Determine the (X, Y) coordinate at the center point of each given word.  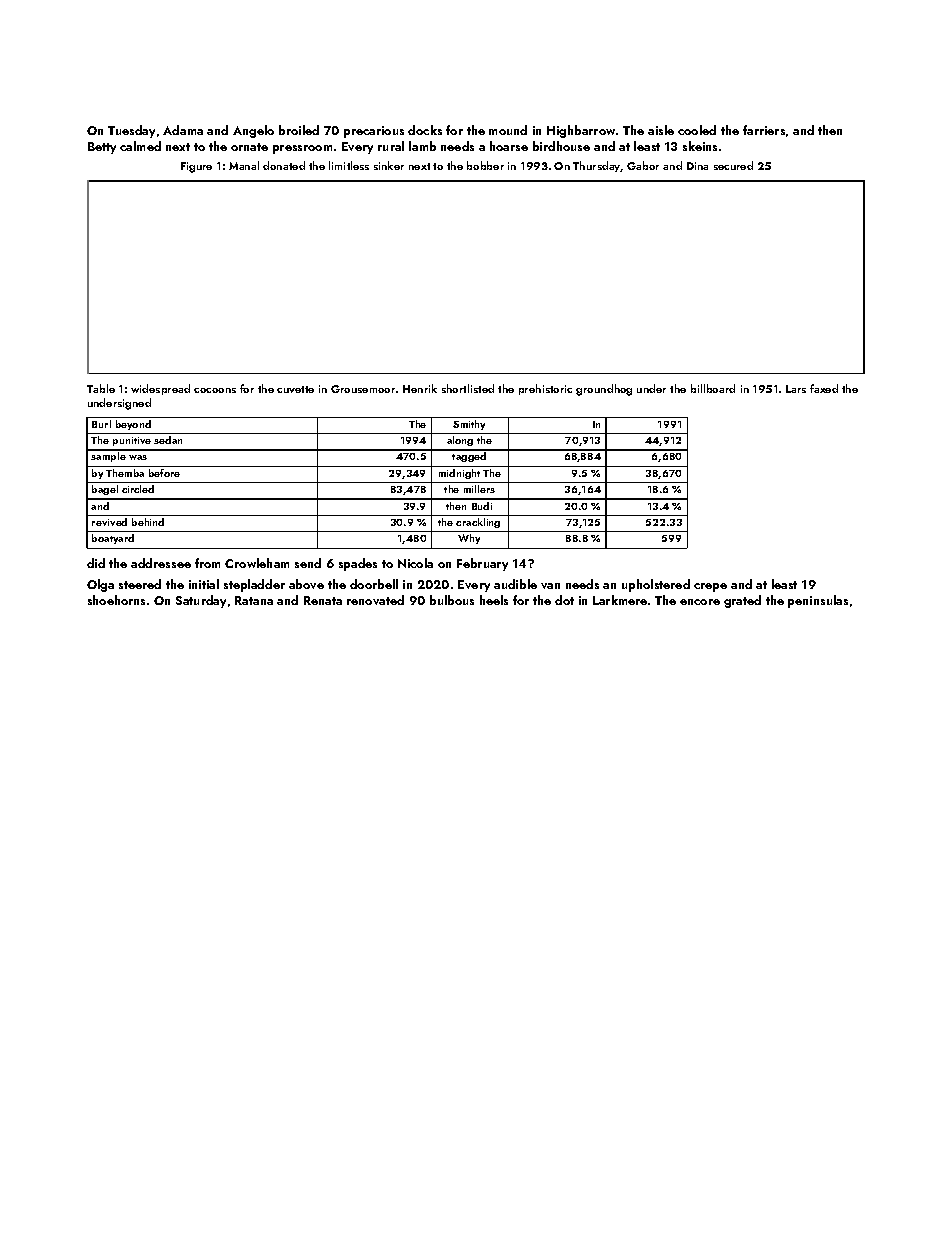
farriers (764, 130)
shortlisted (468, 388)
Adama (183, 130)
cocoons (215, 390)
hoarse (509, 146)
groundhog (604, 390)
